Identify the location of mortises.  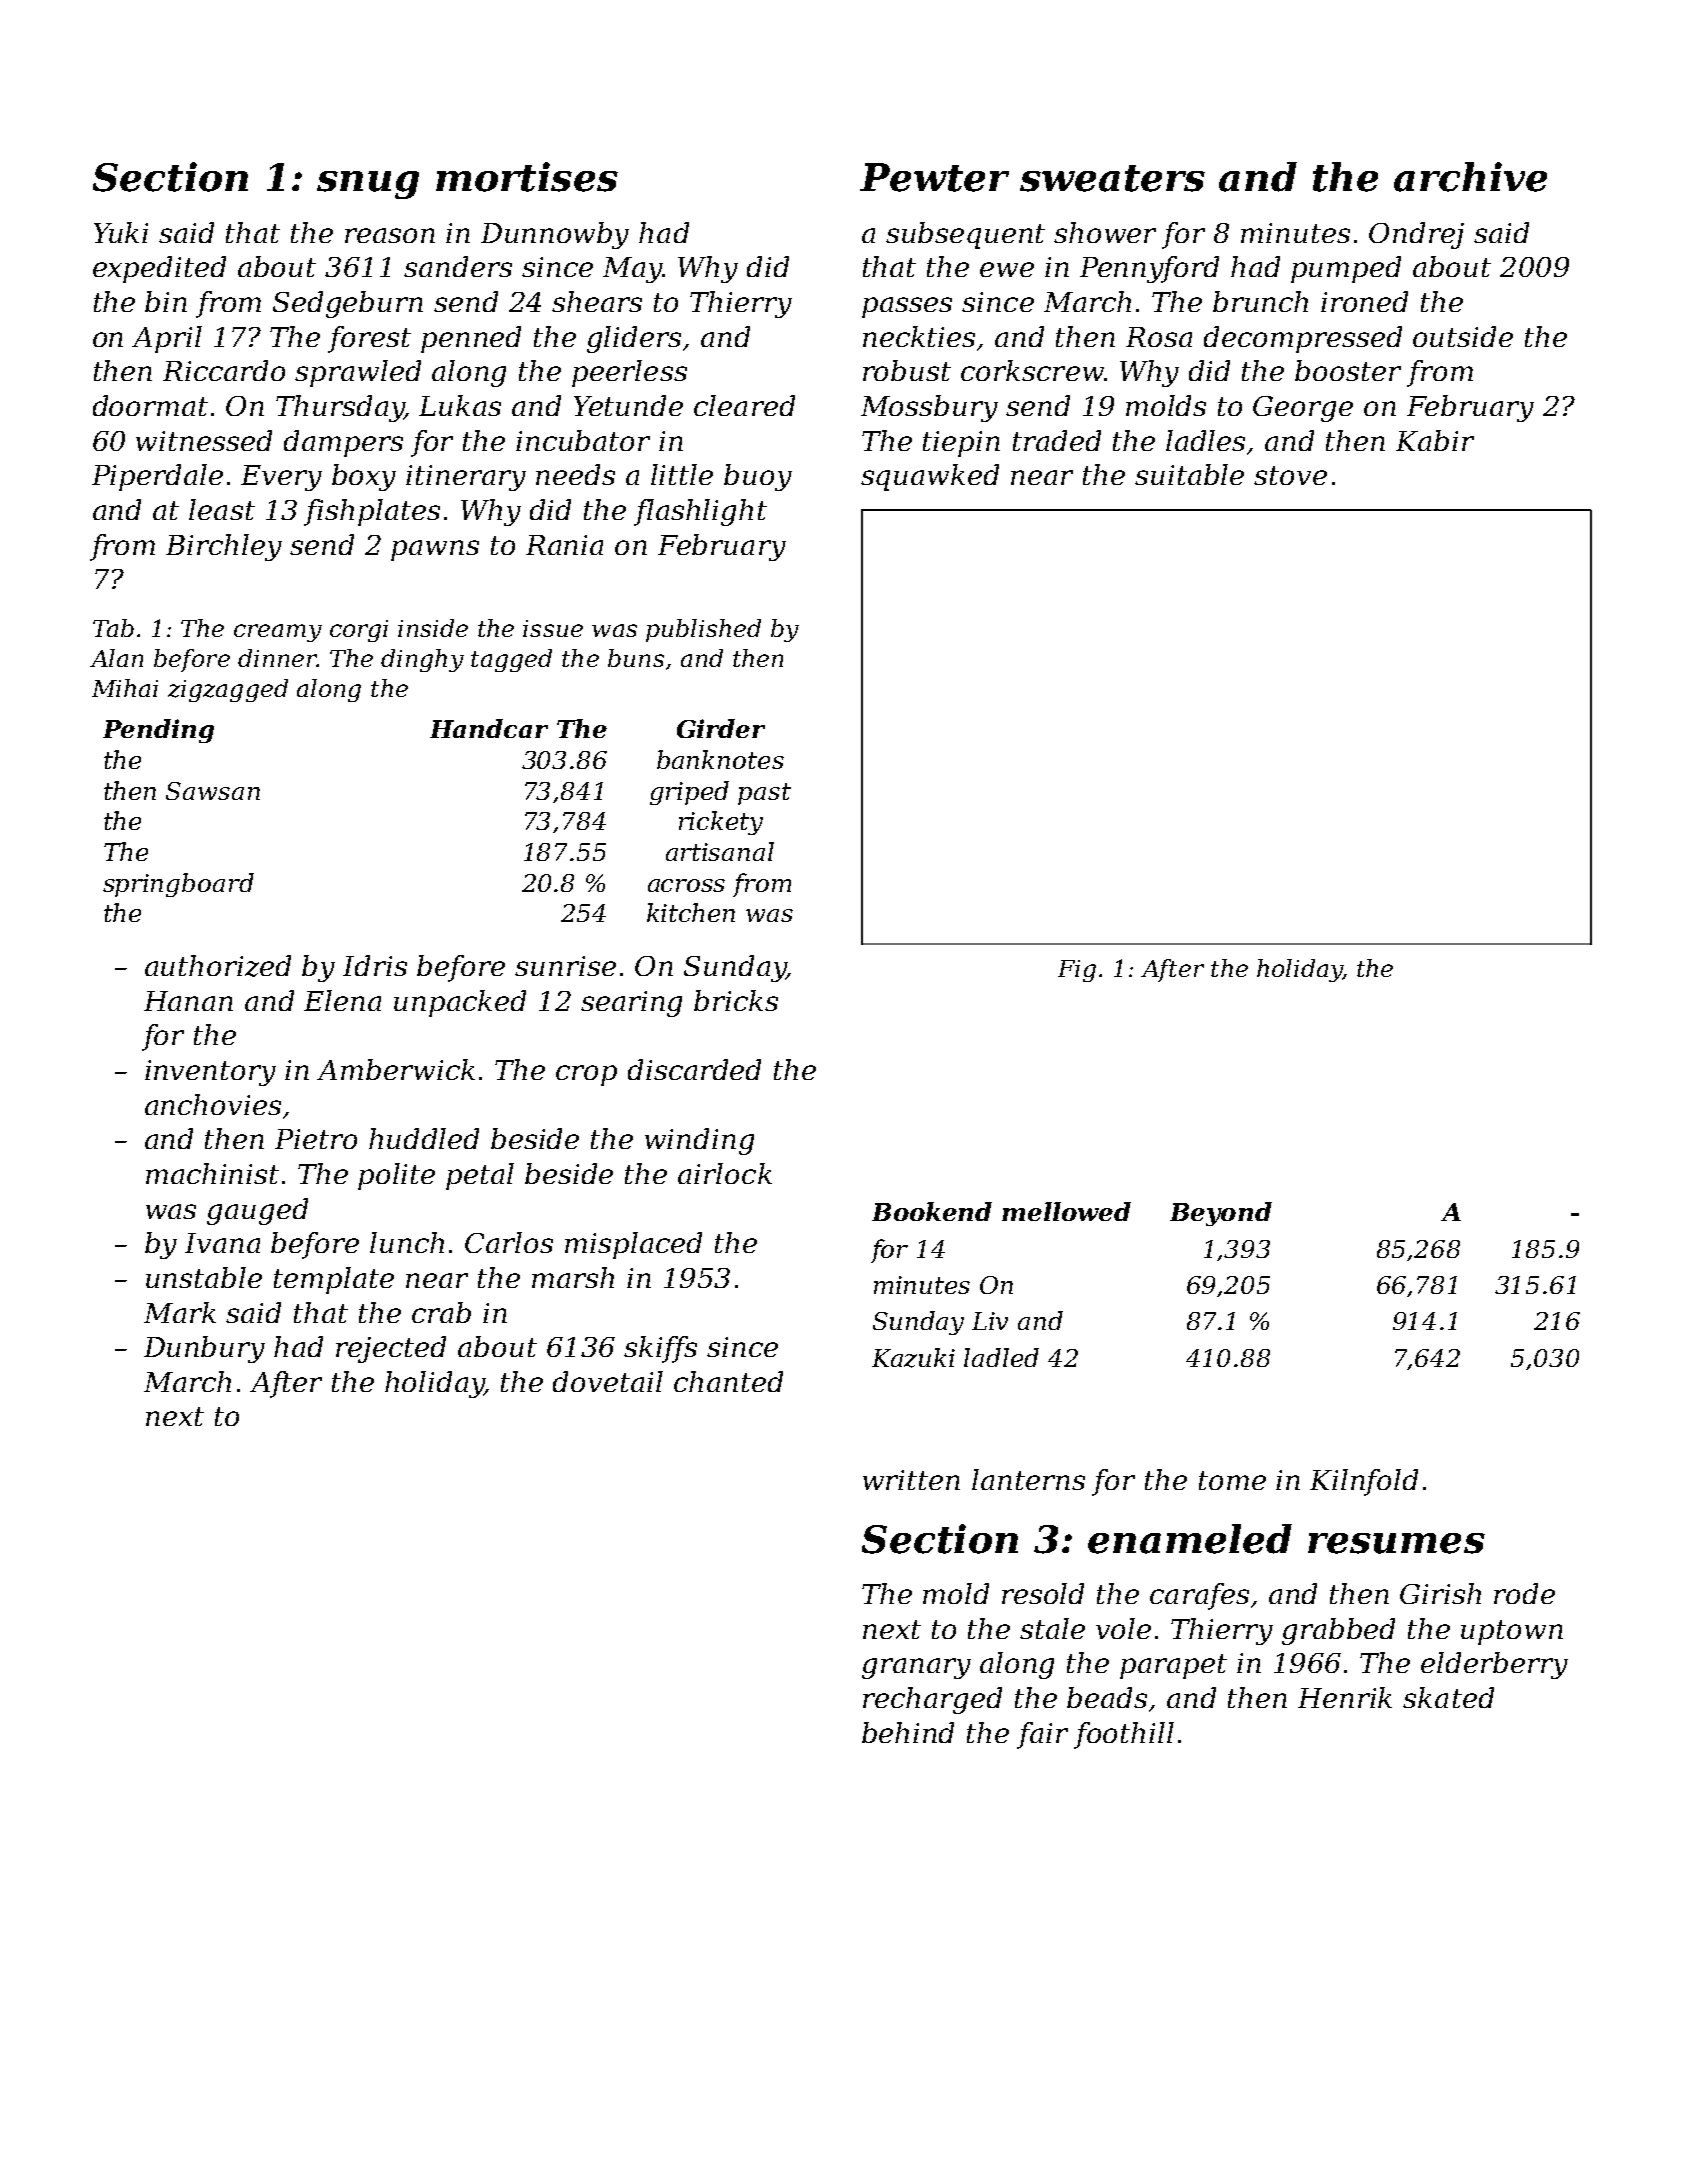
(527, 177).
